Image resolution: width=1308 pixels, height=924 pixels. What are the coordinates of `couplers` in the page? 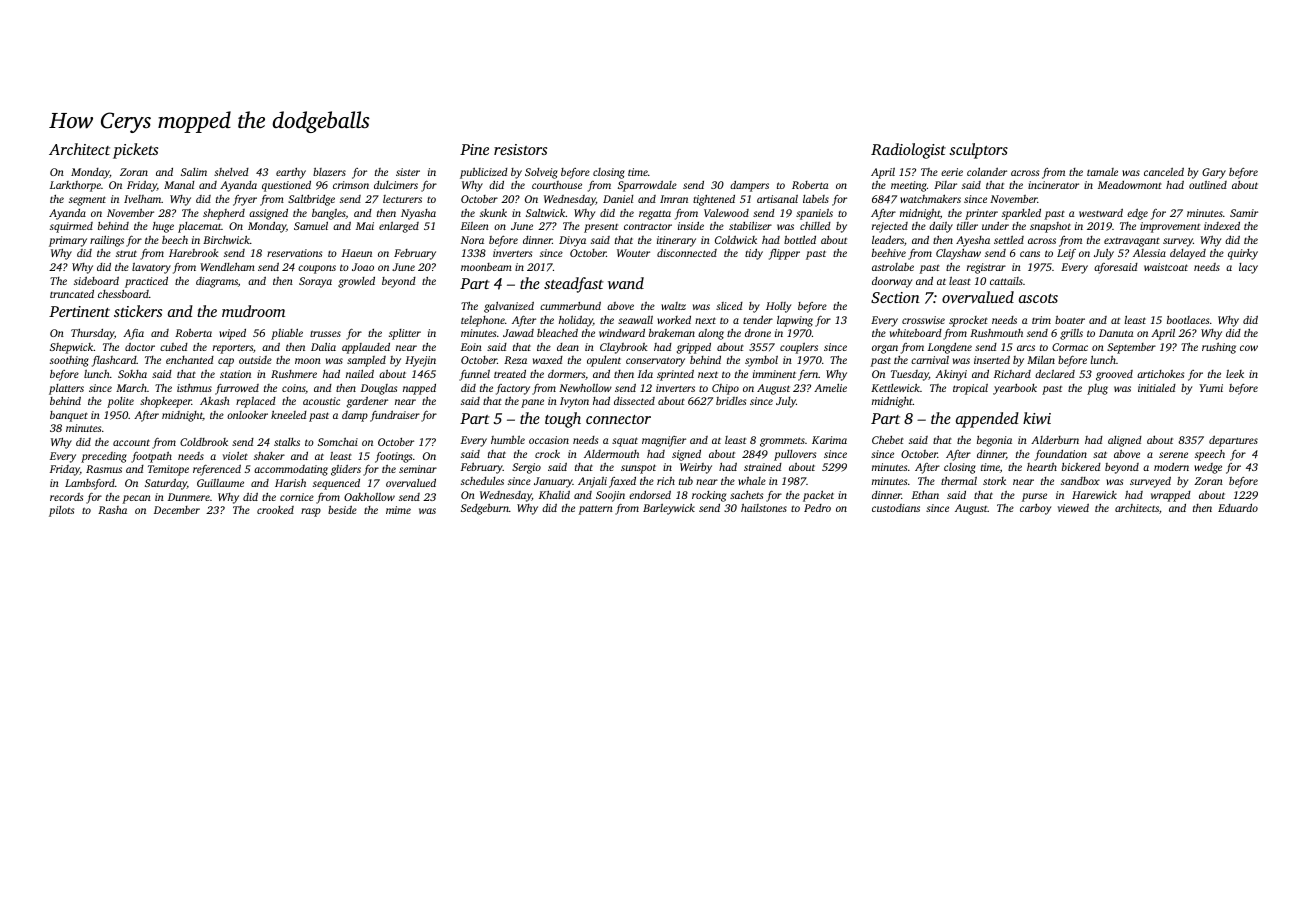 It's located at (799, 348).
